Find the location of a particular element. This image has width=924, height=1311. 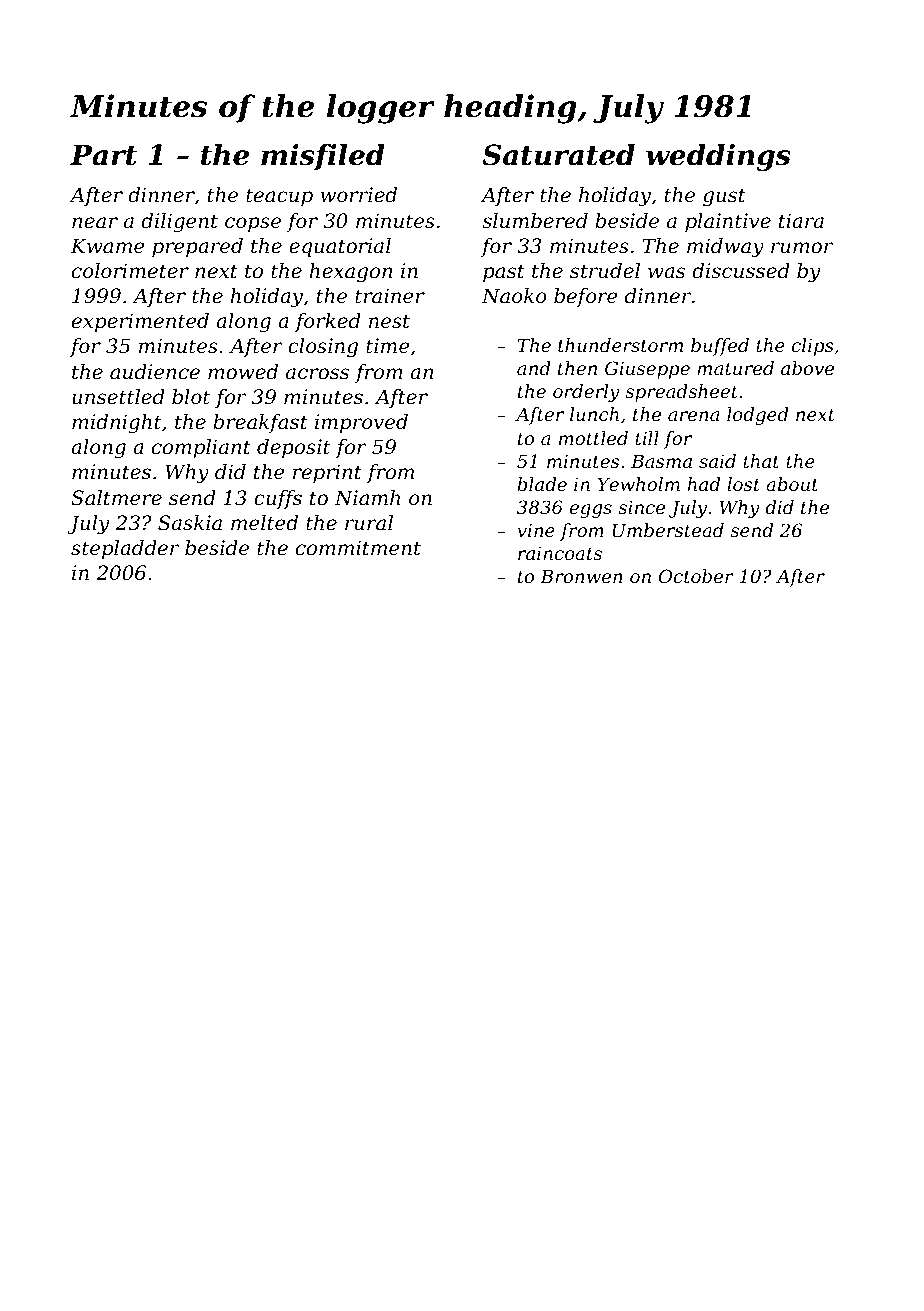

vine is located at coordinates (536, 530).
